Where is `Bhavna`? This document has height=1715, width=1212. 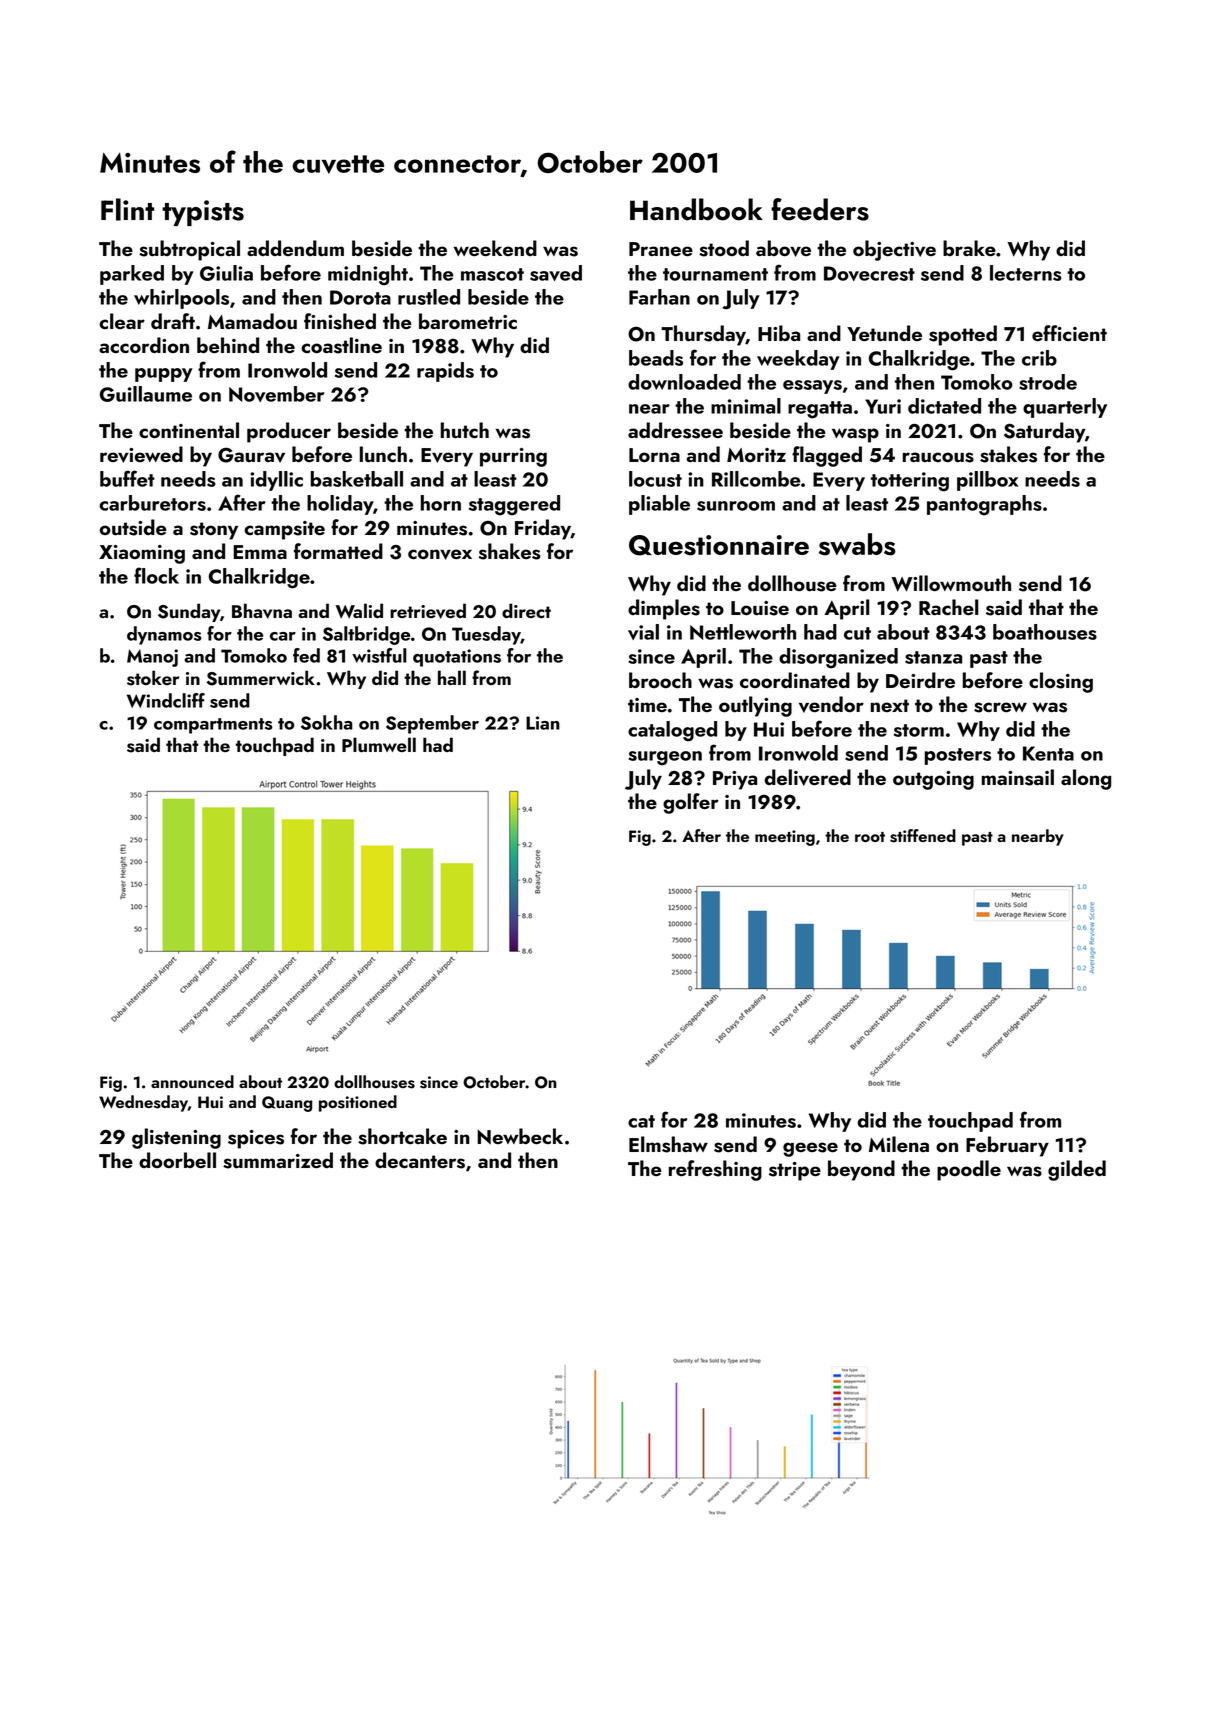 Bhavna is located at coordinates (262, 611).
